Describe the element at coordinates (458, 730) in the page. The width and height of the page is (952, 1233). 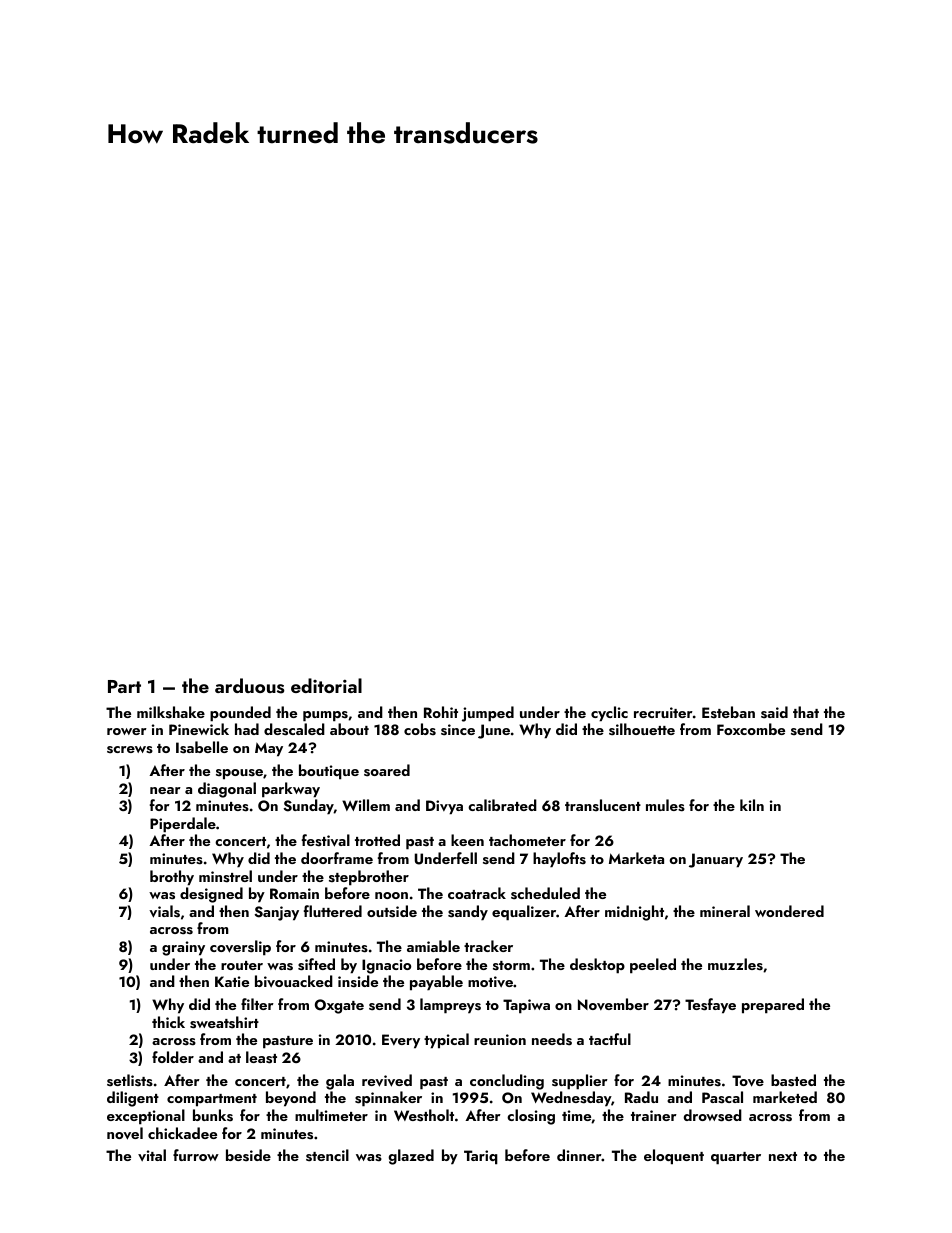
I see `since` at that location.
